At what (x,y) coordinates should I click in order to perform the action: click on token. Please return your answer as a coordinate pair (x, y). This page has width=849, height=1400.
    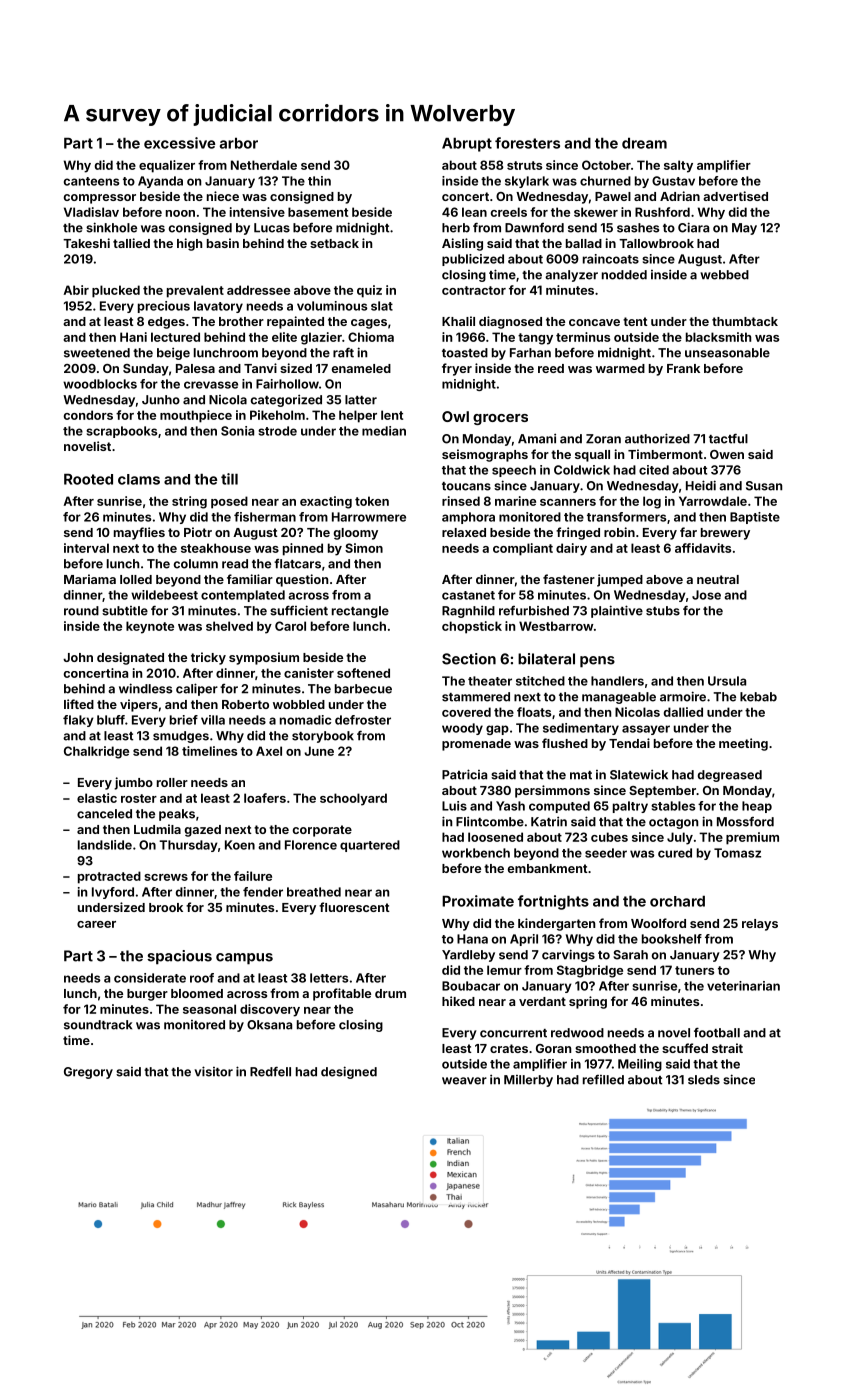
    Looking at the image, I should click on (372, 501).
